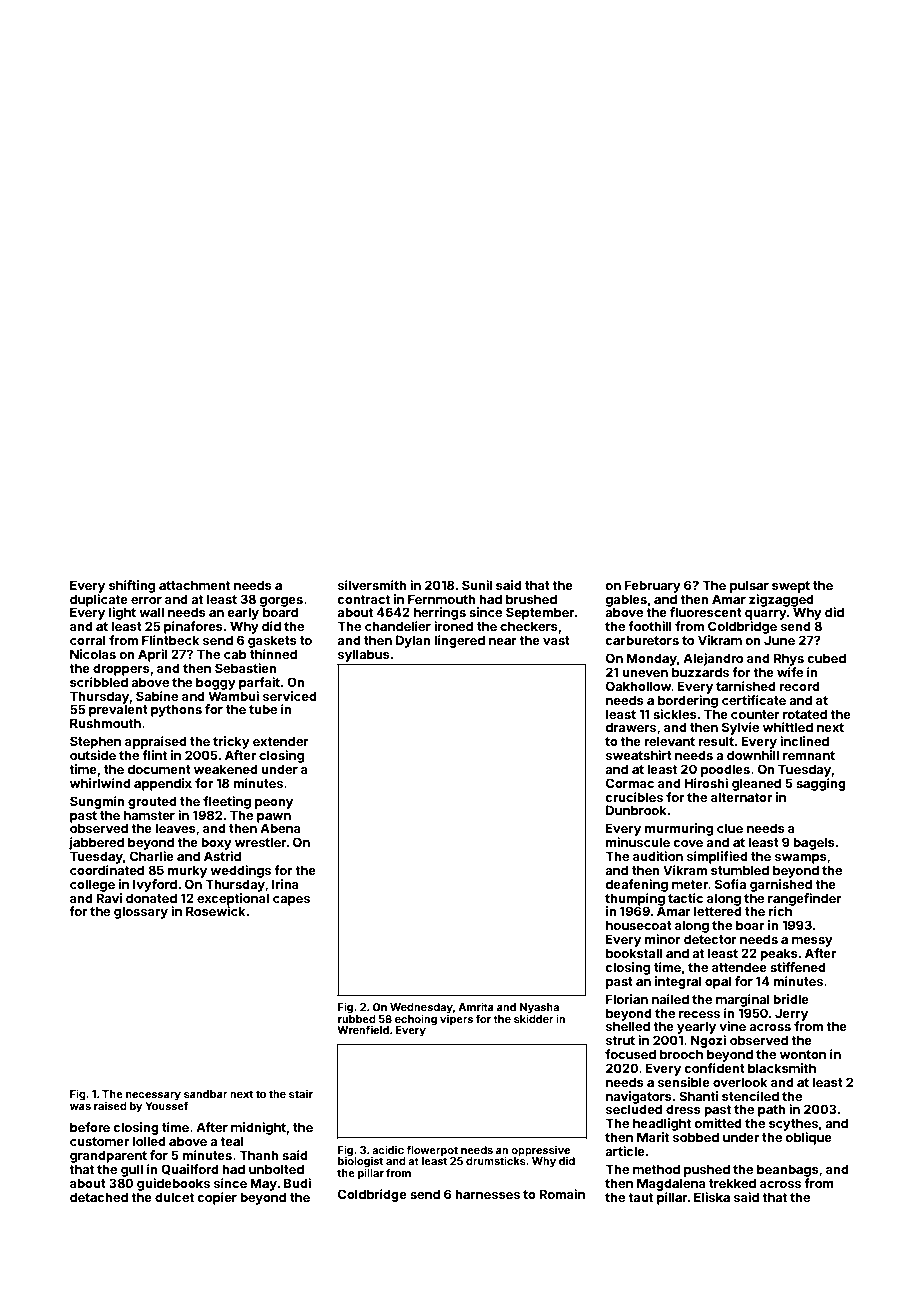 The height and width of the image is (1308, 924). I want to click on Irina, so click(285, 884).
